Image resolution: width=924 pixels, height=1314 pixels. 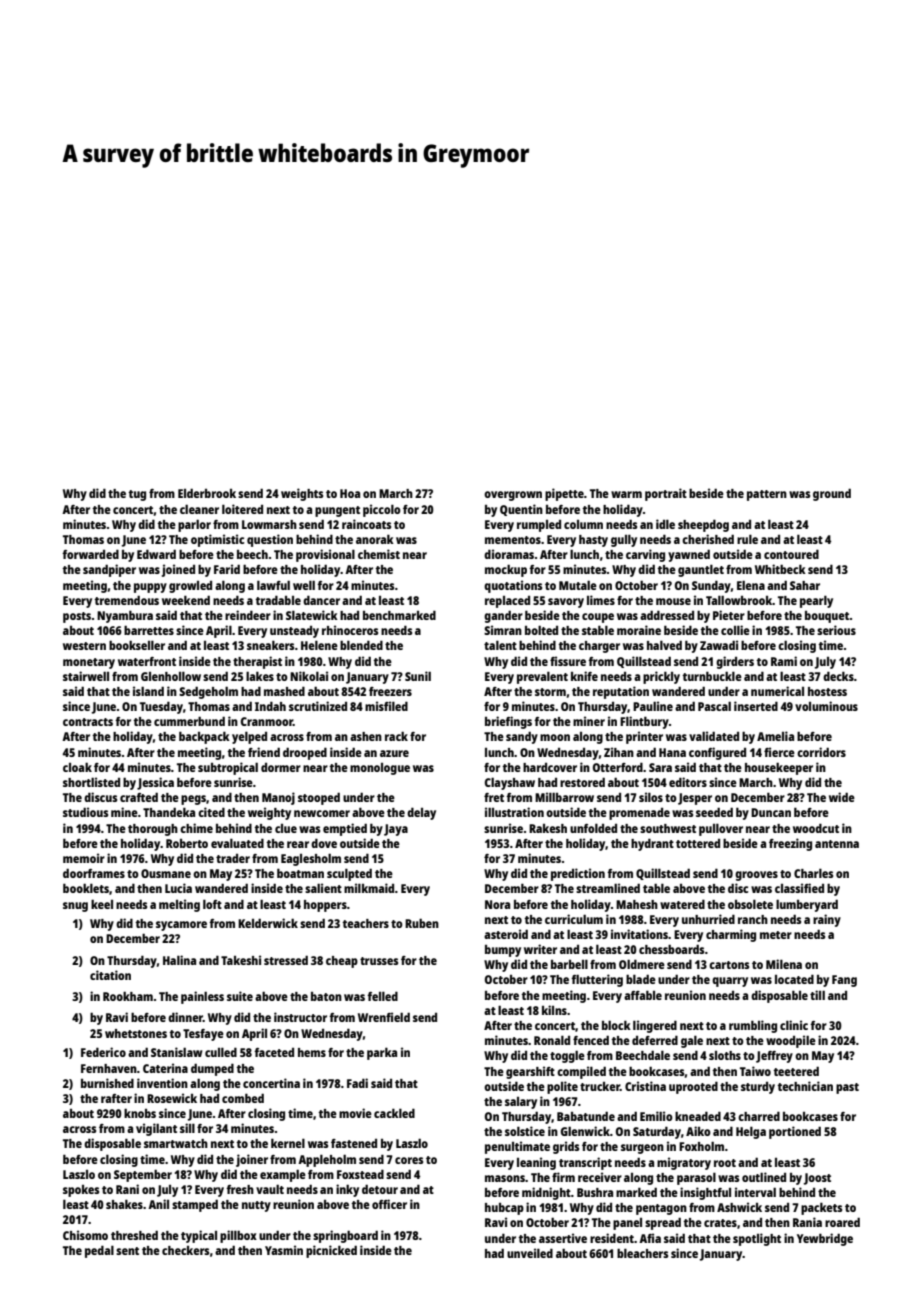 I want to click on Kelderwick, so click(x=268, y=923).
